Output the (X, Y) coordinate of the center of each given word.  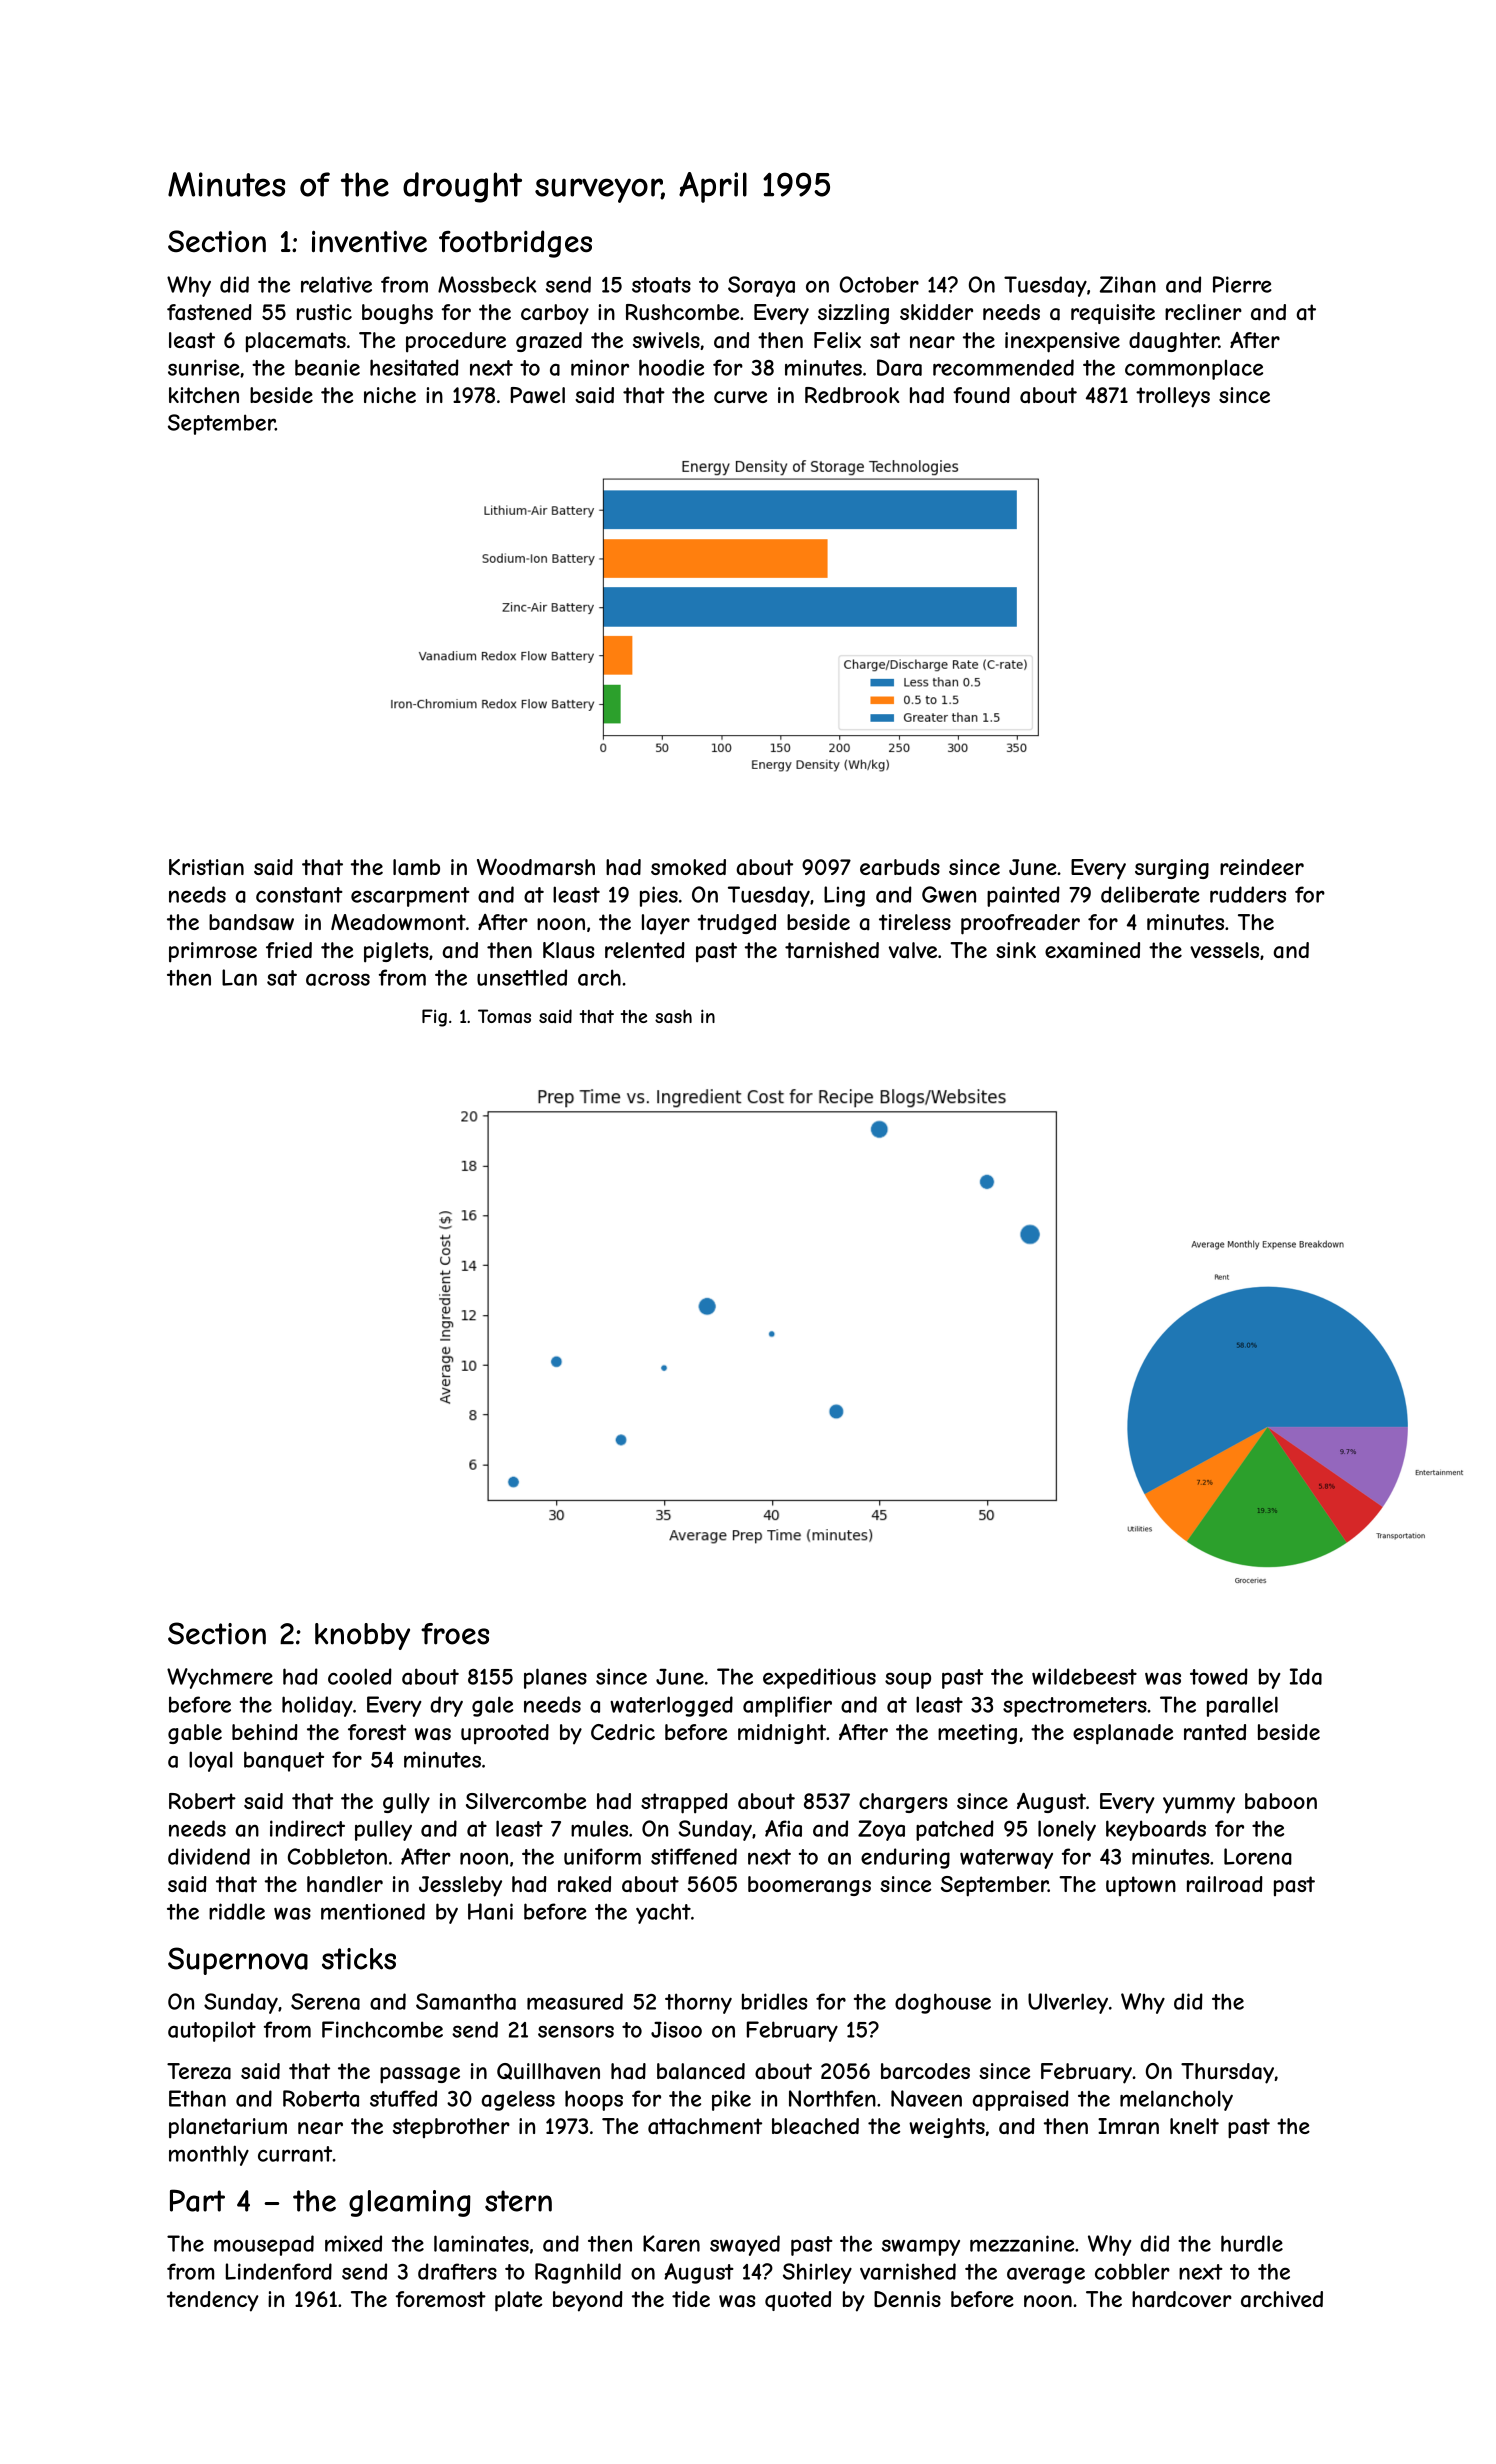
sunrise (204, 367)
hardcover (1182, 2299)
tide (691, 2299)
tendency (213, 2301)
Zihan (1128, 284)
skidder (936, 312)
